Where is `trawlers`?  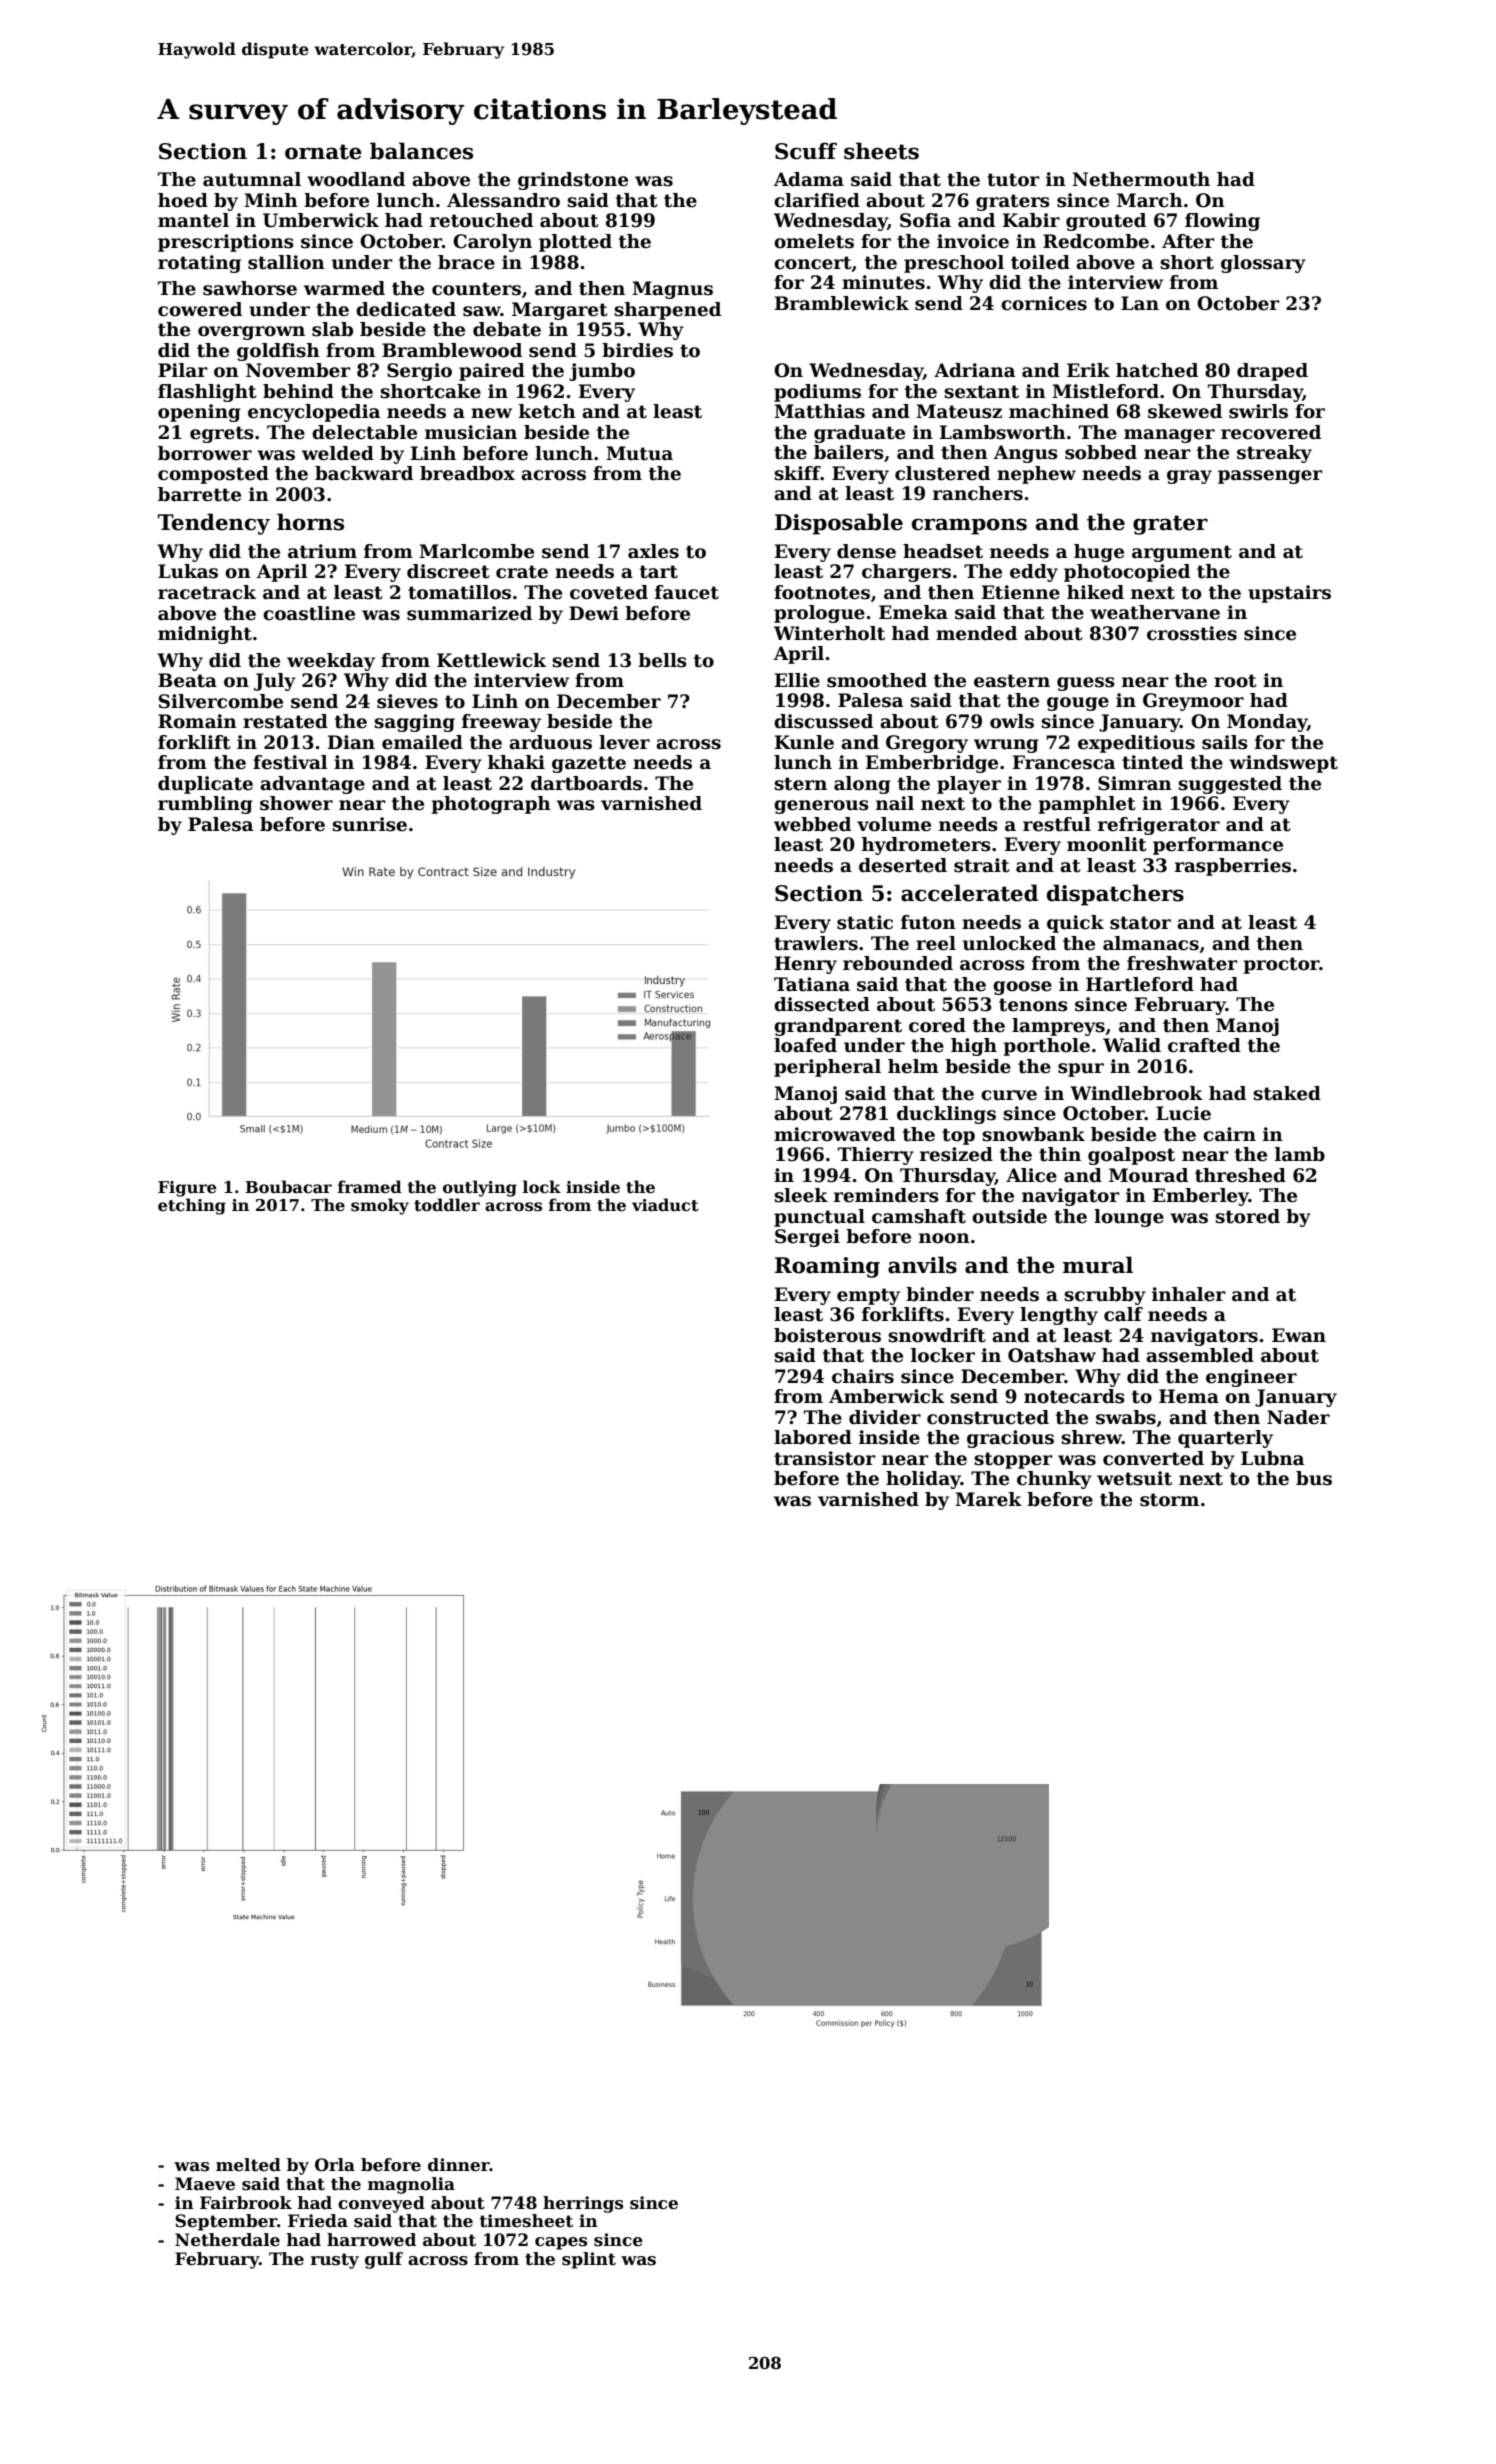 trawlers is located at coordinates (816, 943).
